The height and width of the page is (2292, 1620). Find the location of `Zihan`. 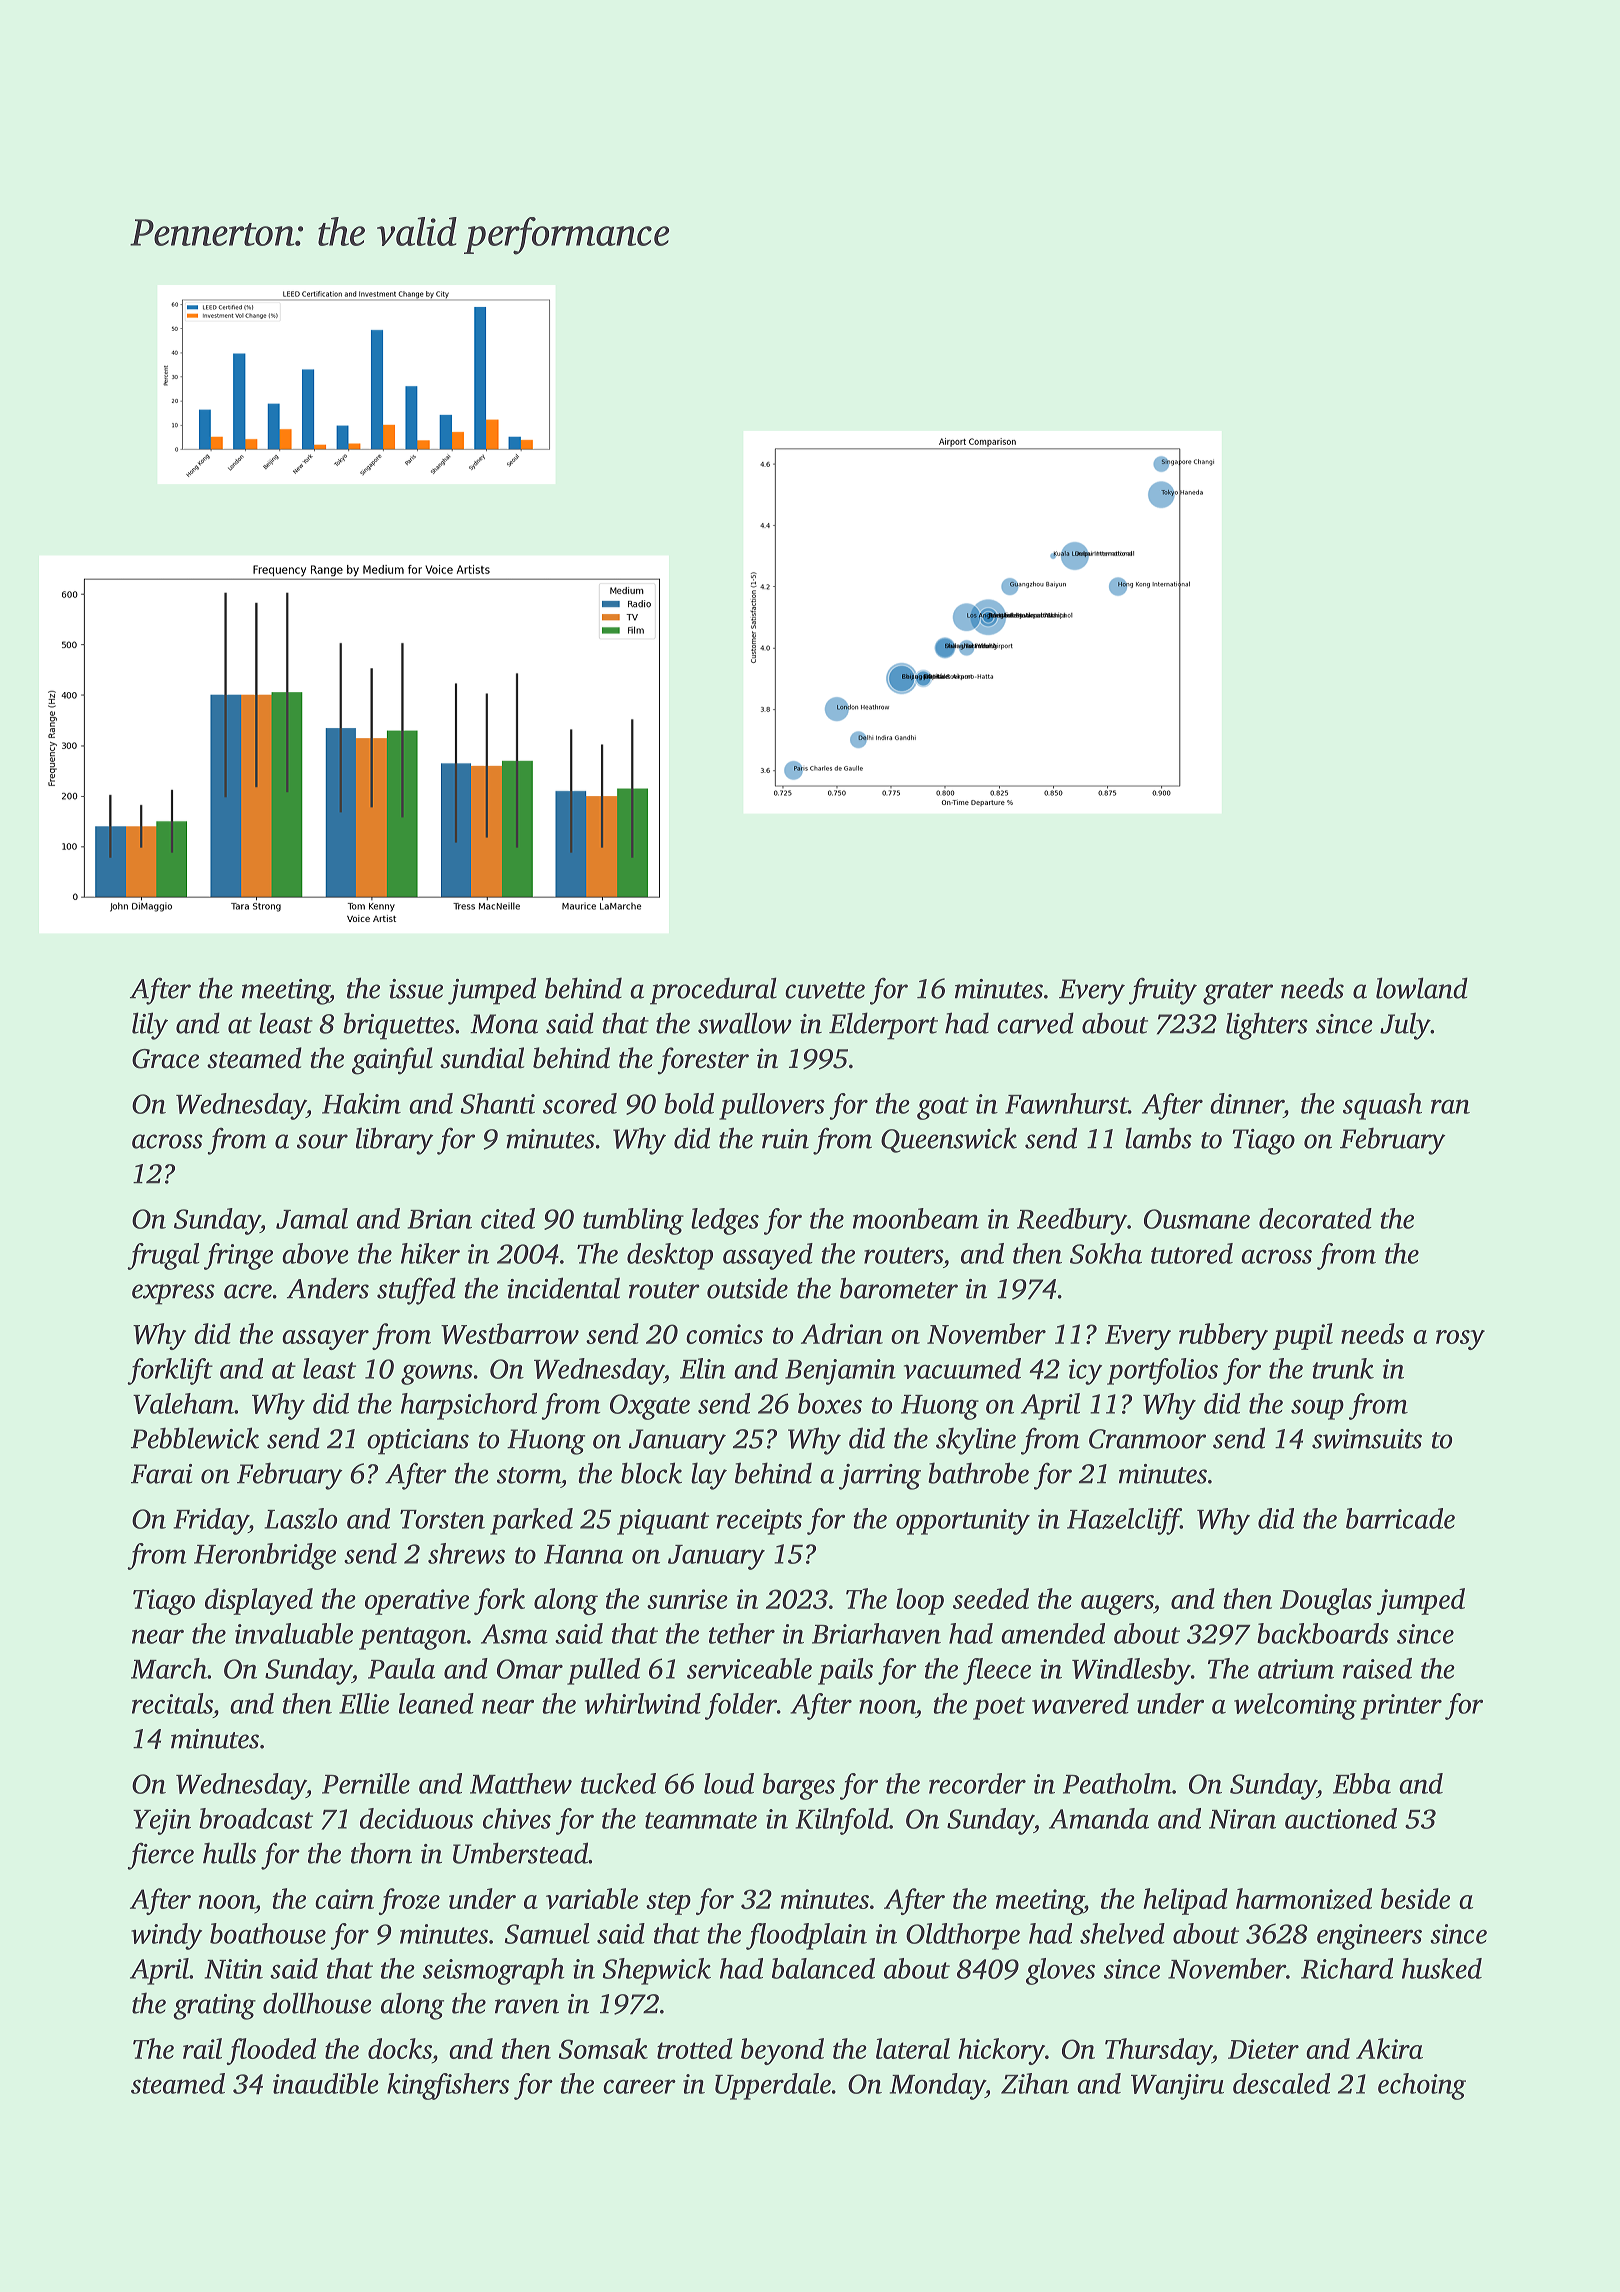

Zihan is located at coordinates (1035, 2083).
